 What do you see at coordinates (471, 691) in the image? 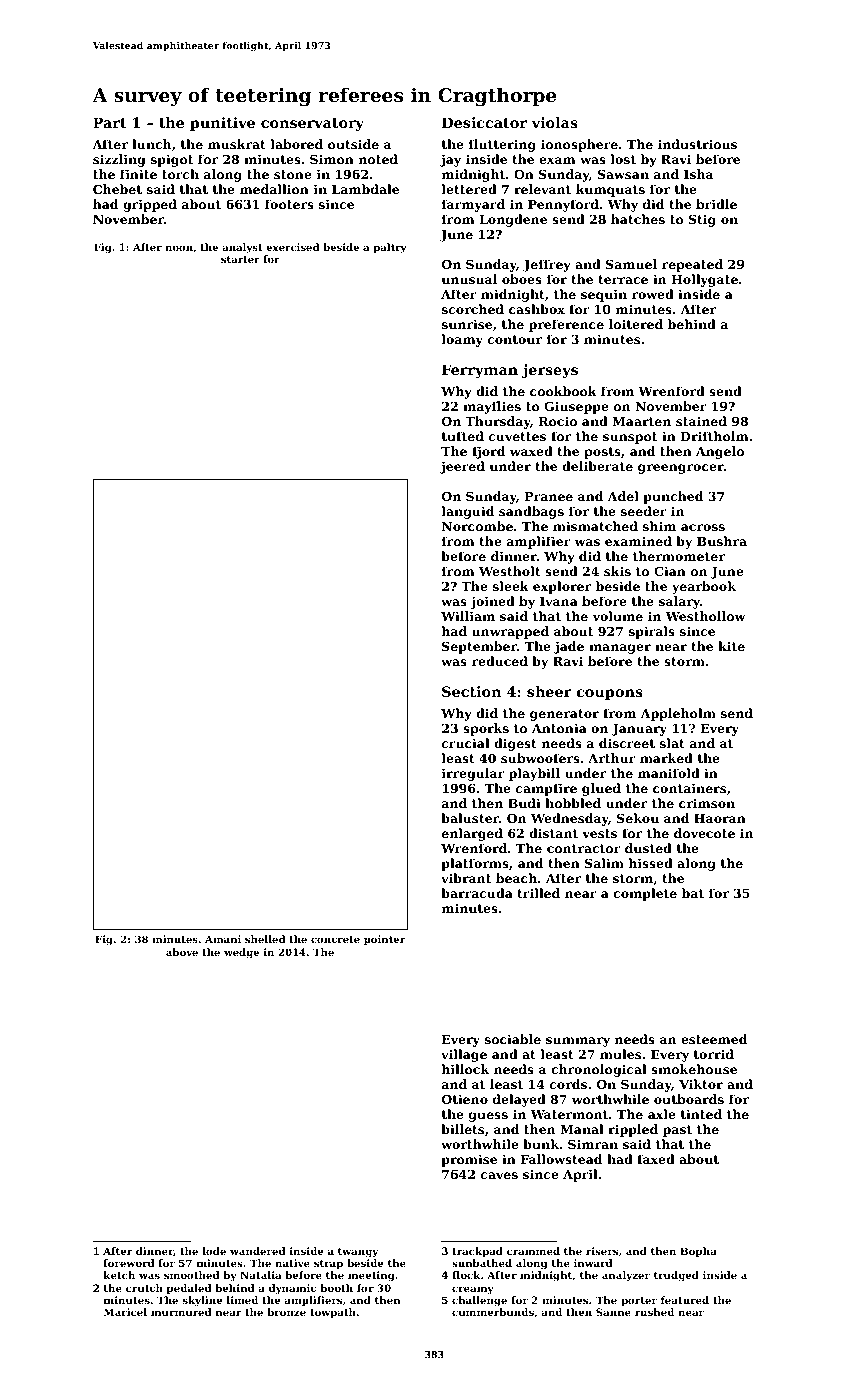
I see `Section` at bounding box center [471, 691].
